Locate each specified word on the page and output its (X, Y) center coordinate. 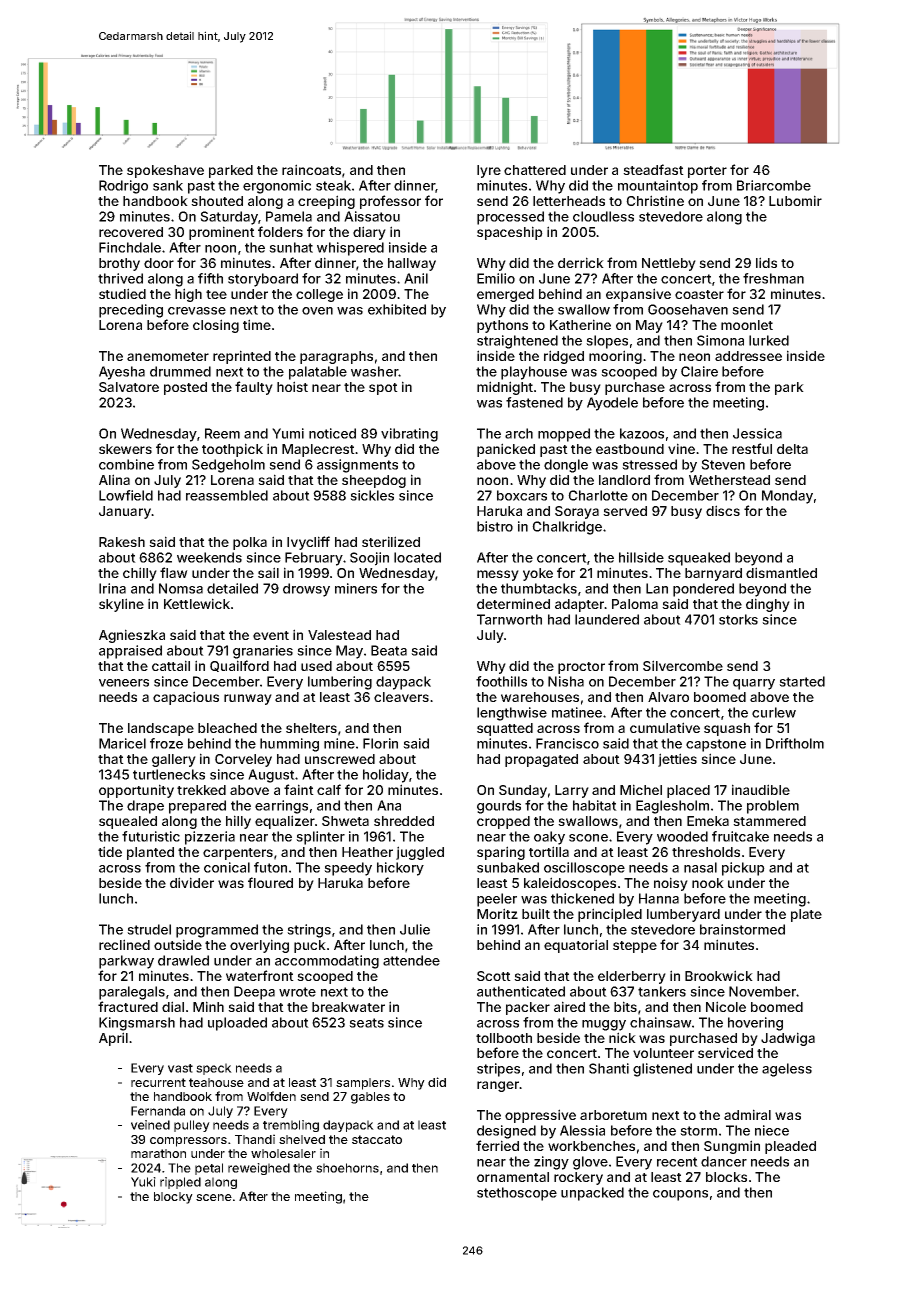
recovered (131, 232)
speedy (348, 869)
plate (806, 915)
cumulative (665, 727)
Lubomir (795, 200)
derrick (581, 262)
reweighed (259, 1169)
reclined (124, 944)
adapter (579, 605)
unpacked (592, 1194)
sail (268, 572)
